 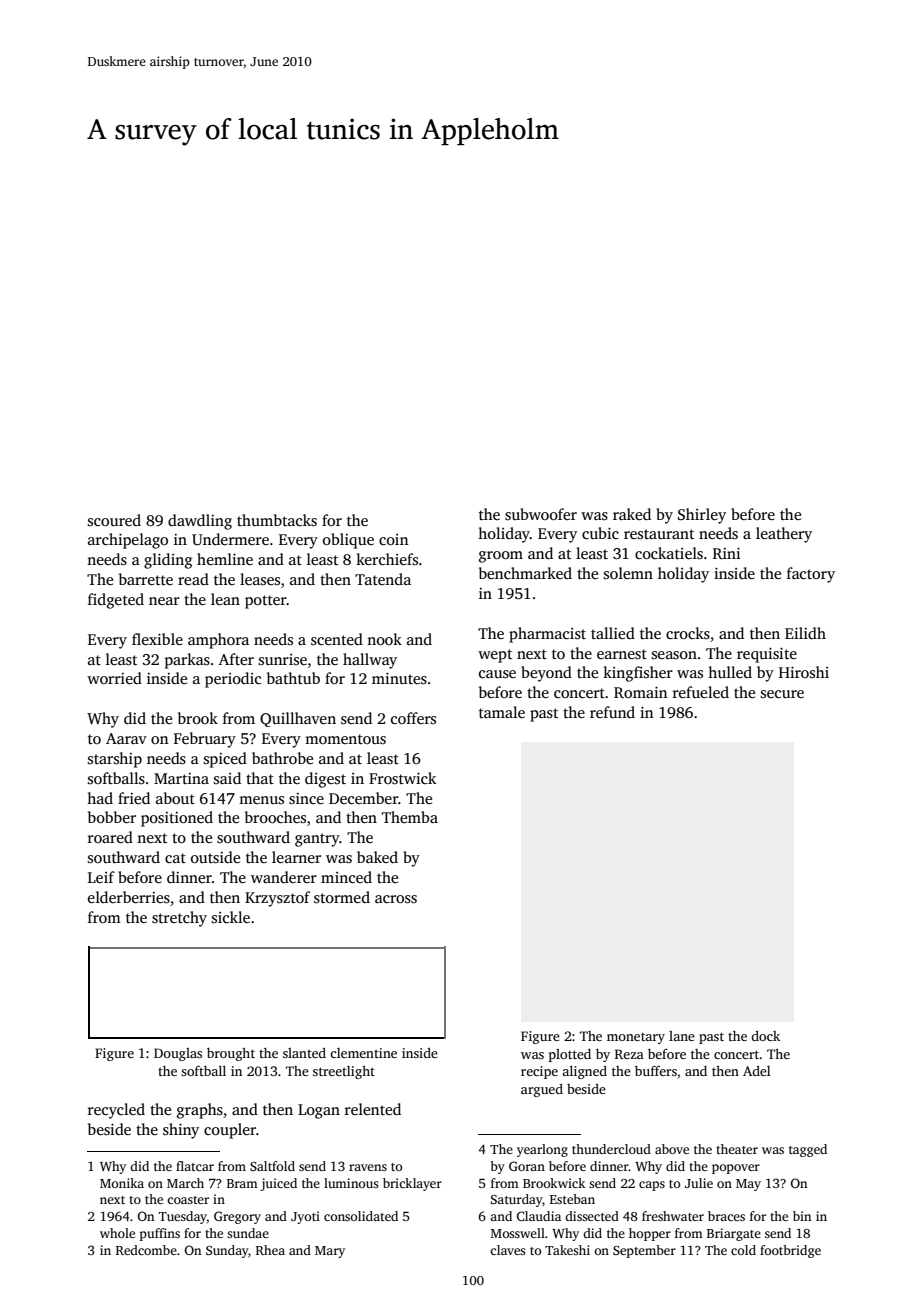 I want to click on benchmarked, so click(x=525, y=573).
